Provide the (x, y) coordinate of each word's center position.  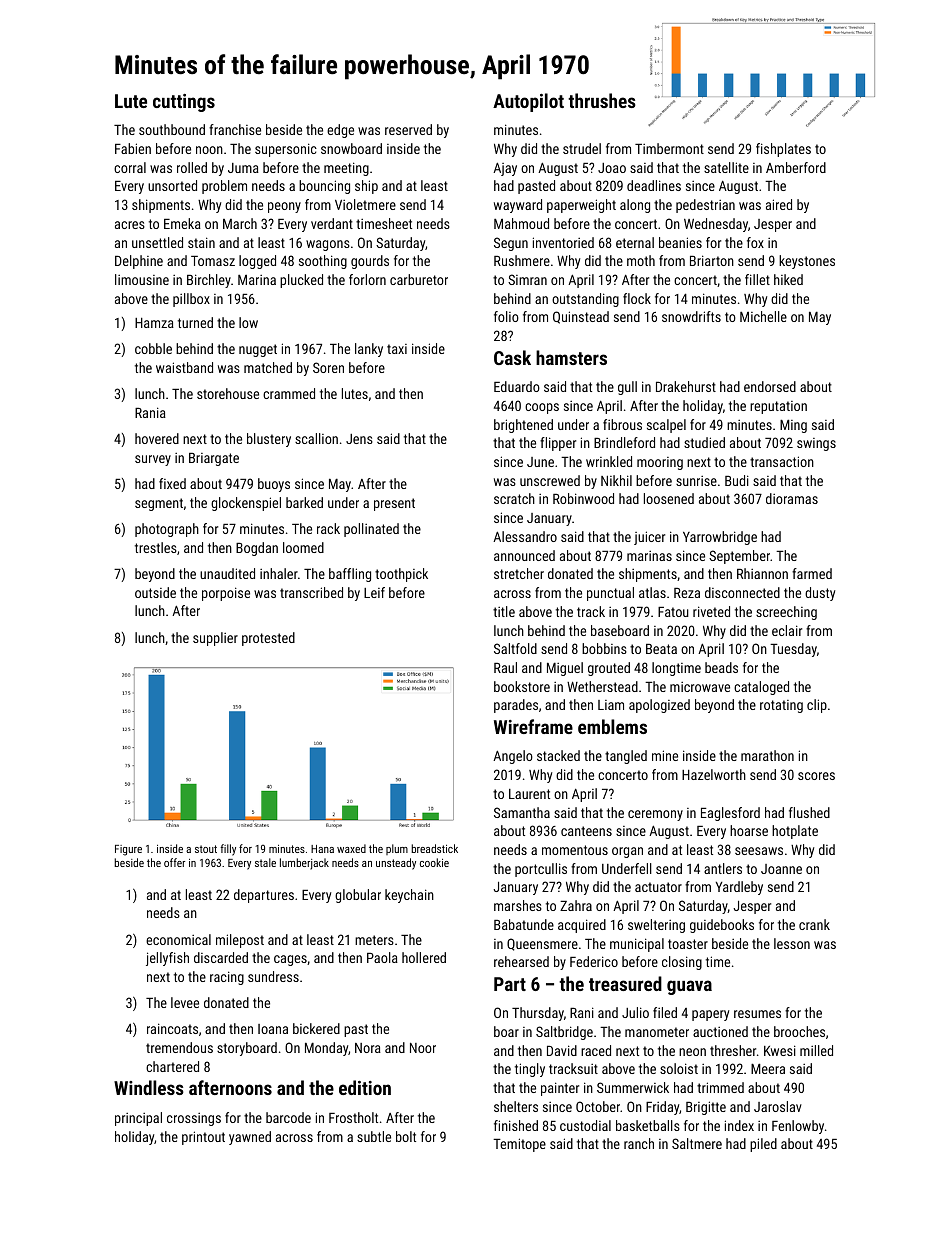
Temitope (519, 1145)
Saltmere (697, 1143)
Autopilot (528, 102)
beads (721, 667)
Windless (149, 1087)
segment (159, 504)
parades (516, 706)
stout (206, 849)
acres (130, 225)
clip (817, 706)
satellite (726, 167)
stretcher (519, 573)
